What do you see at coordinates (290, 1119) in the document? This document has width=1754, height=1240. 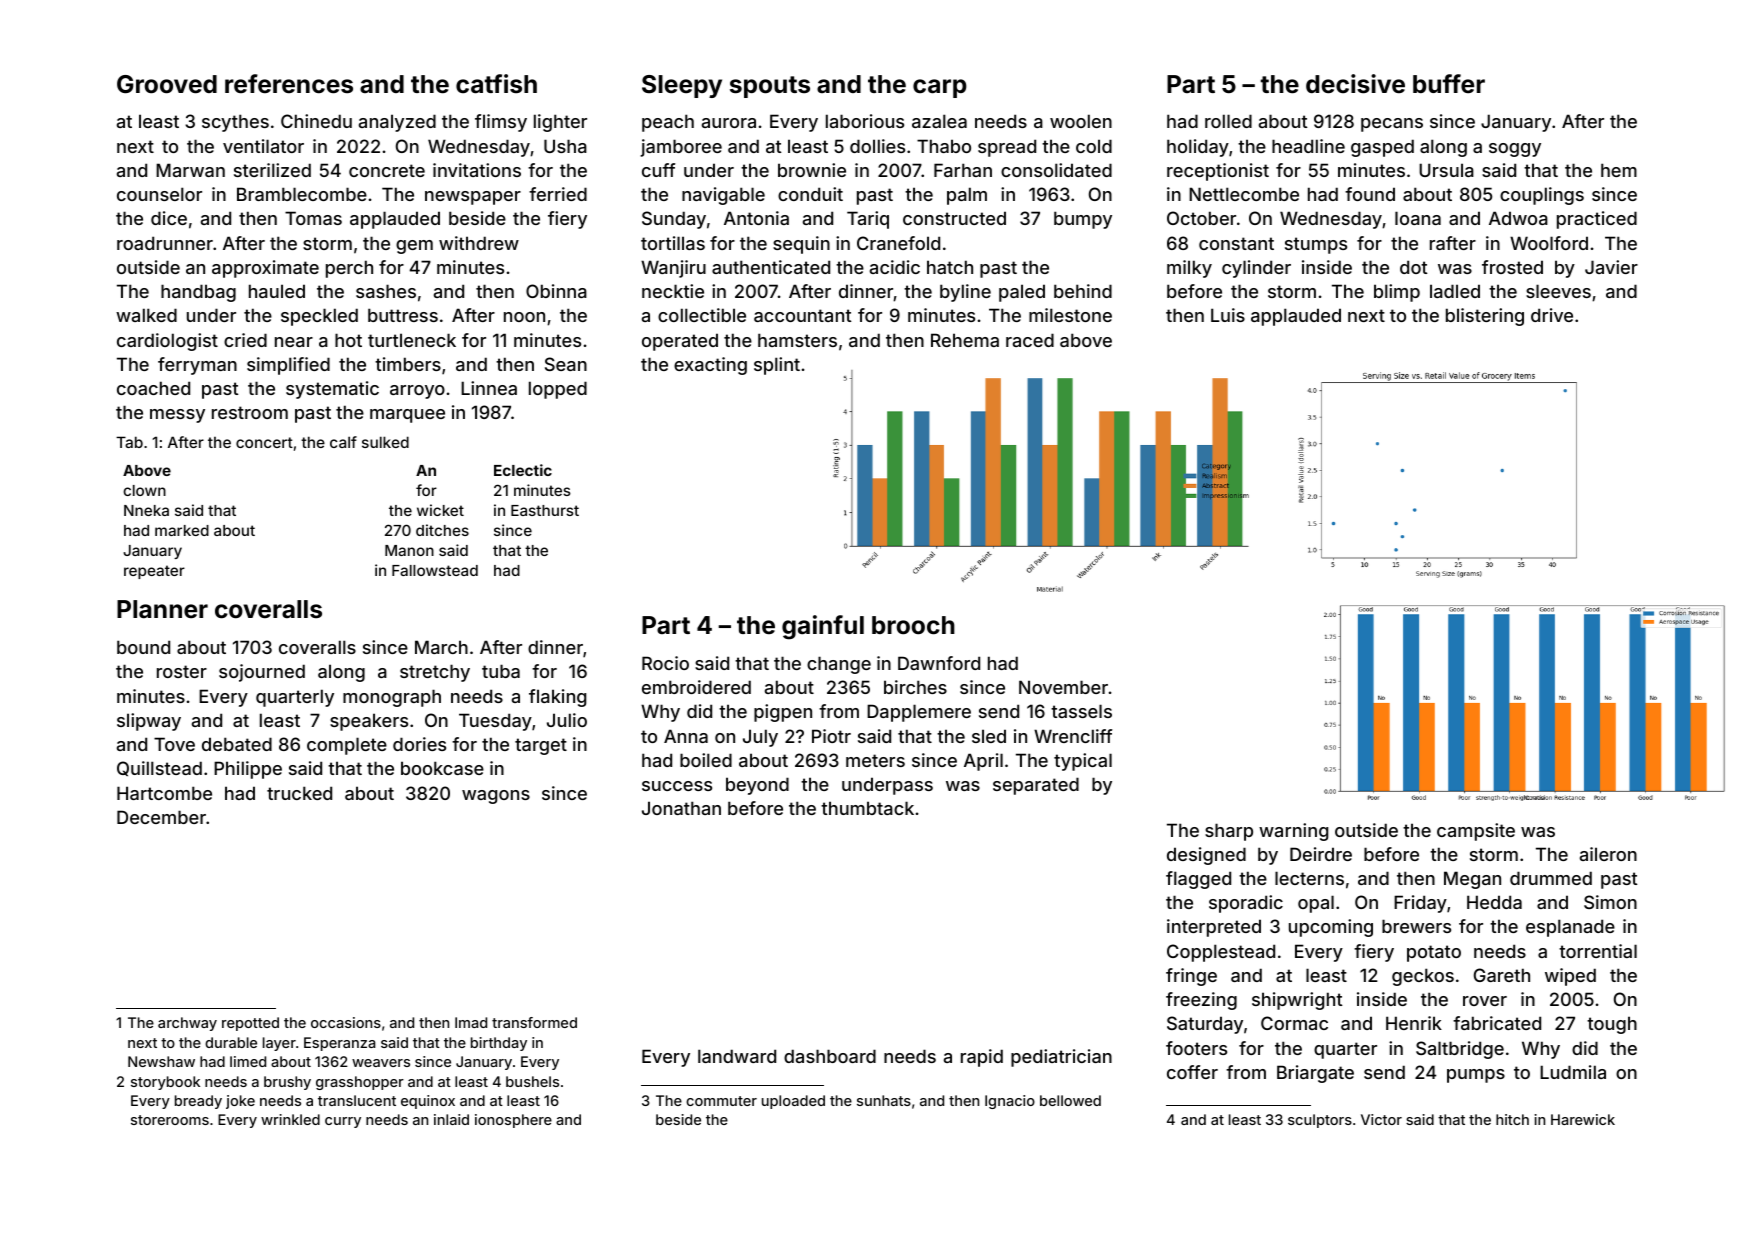 I see `wrinkled` at bounding box center [290, 1119].
